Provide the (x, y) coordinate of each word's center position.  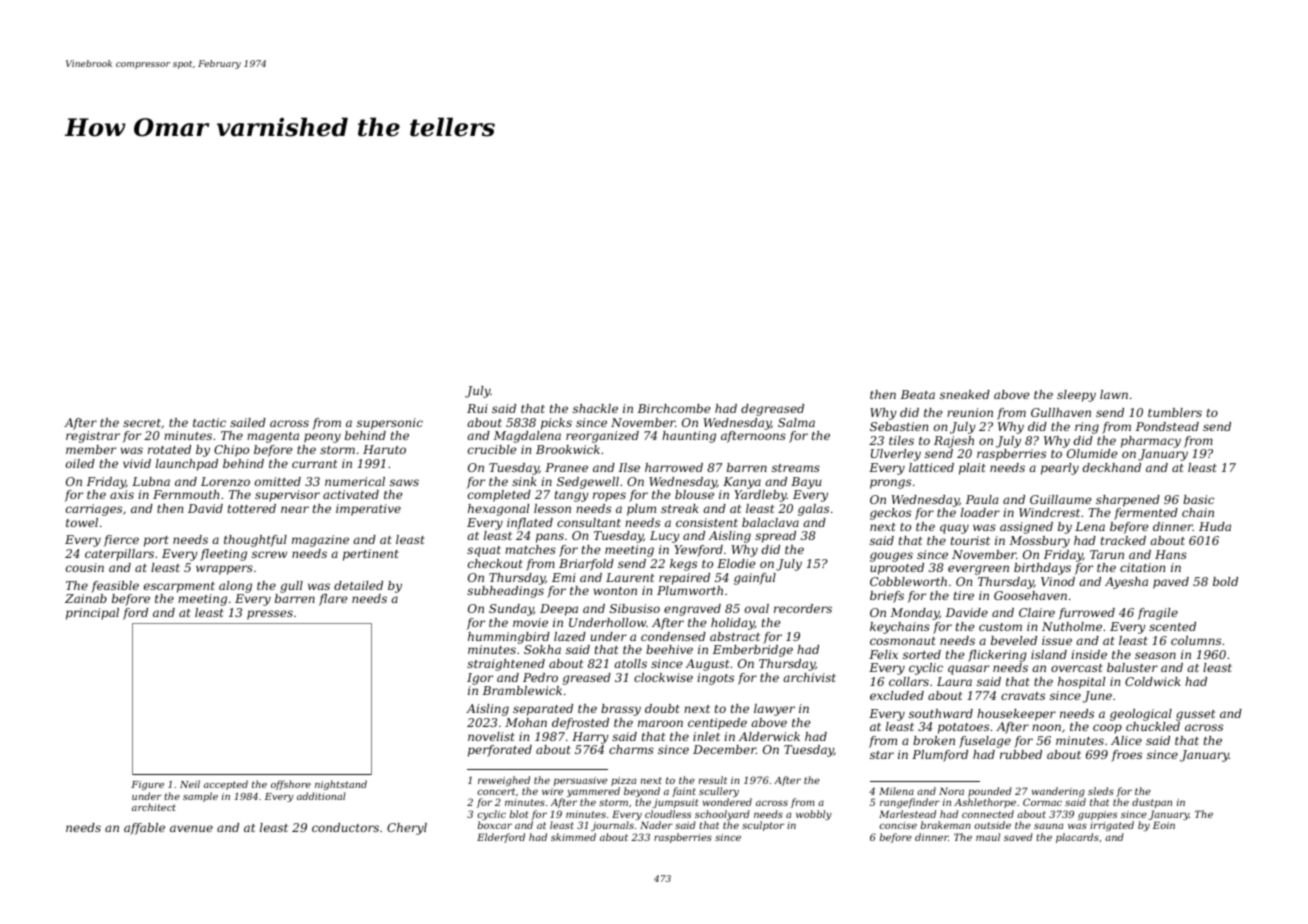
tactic (209, 422)
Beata (918, 394)
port (156, 541)
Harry (590, 738)
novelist (491, 736)
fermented (1146, 514)
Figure (147, 785)
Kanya (742, 483)
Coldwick (1153, 681)
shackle (595, 408)
